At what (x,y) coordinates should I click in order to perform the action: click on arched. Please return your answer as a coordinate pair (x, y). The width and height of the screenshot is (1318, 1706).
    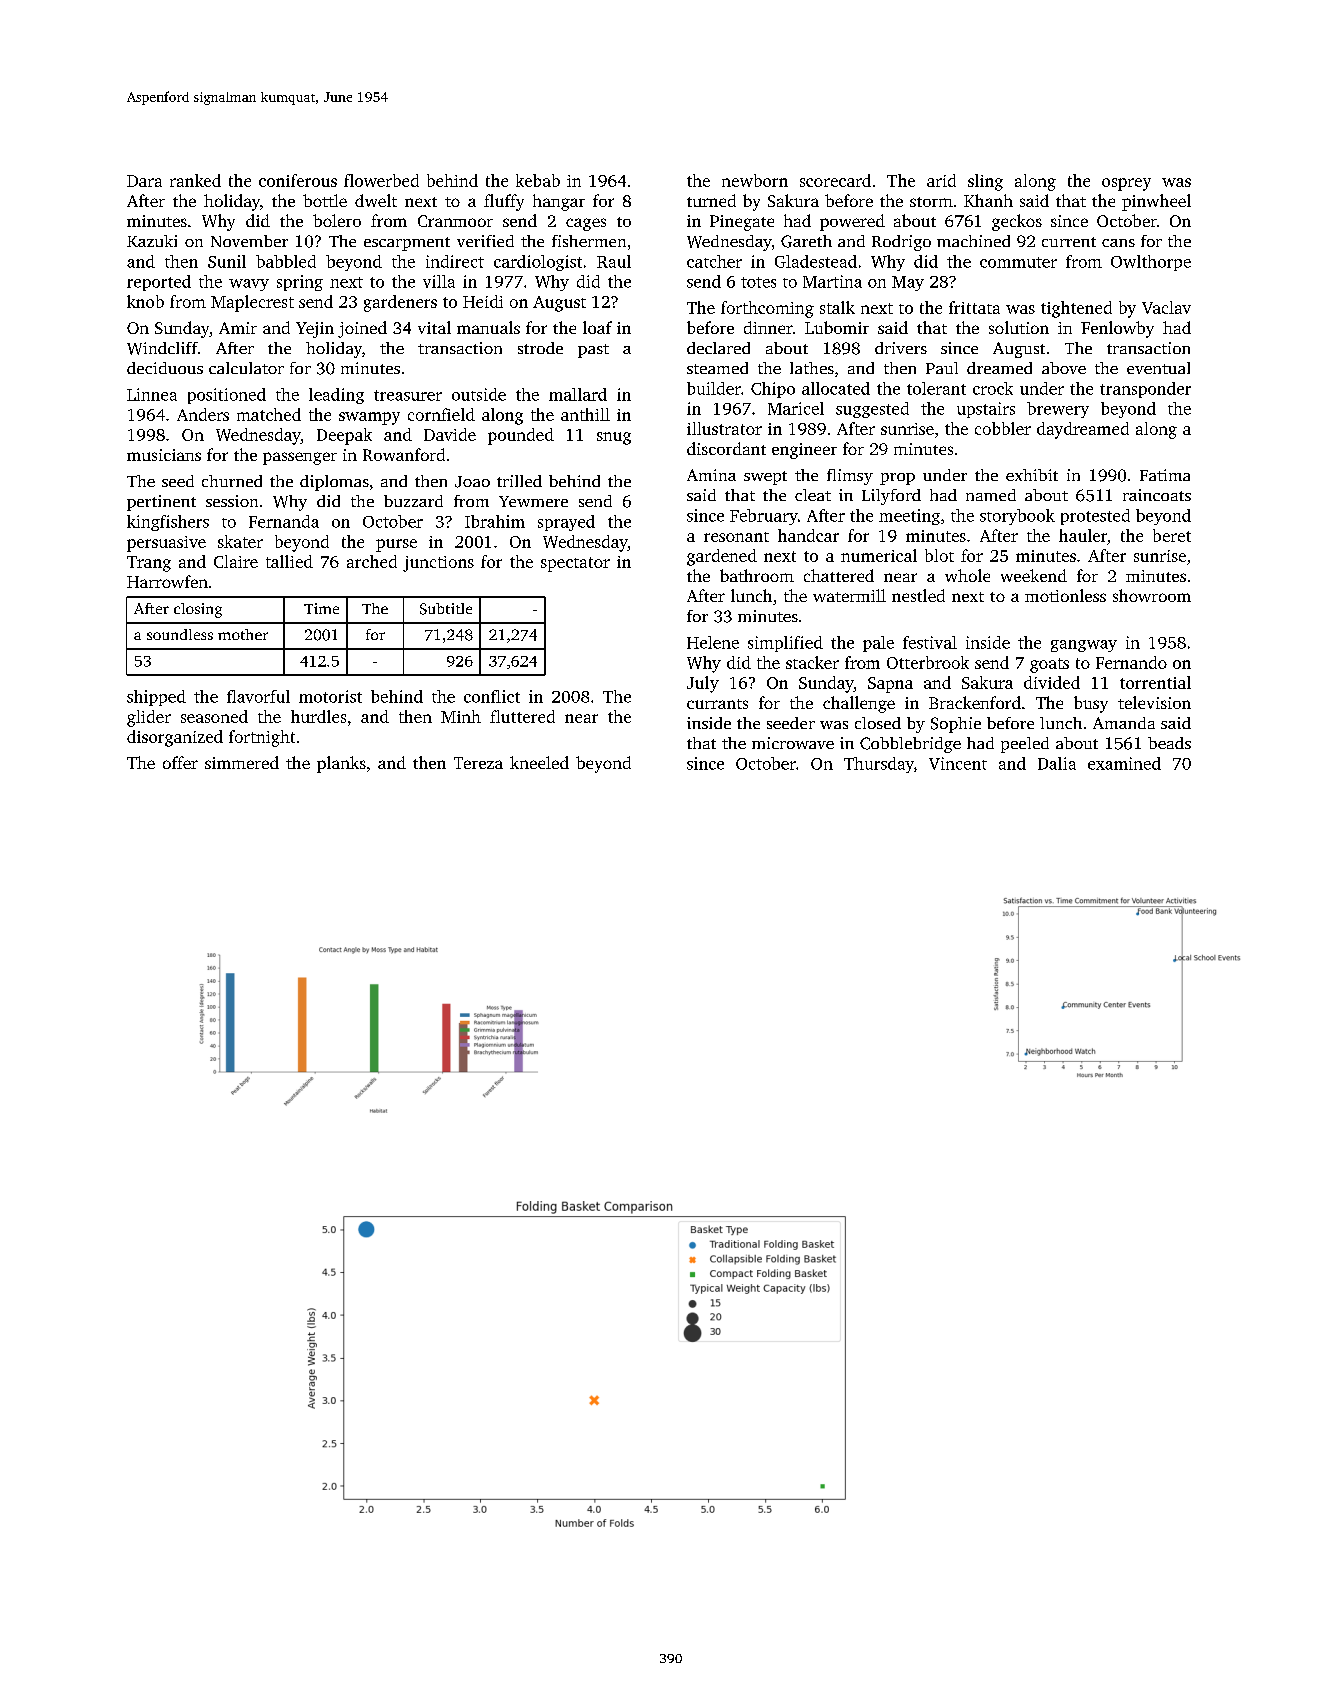
    Looking at the image, I should click on (372, 561).
